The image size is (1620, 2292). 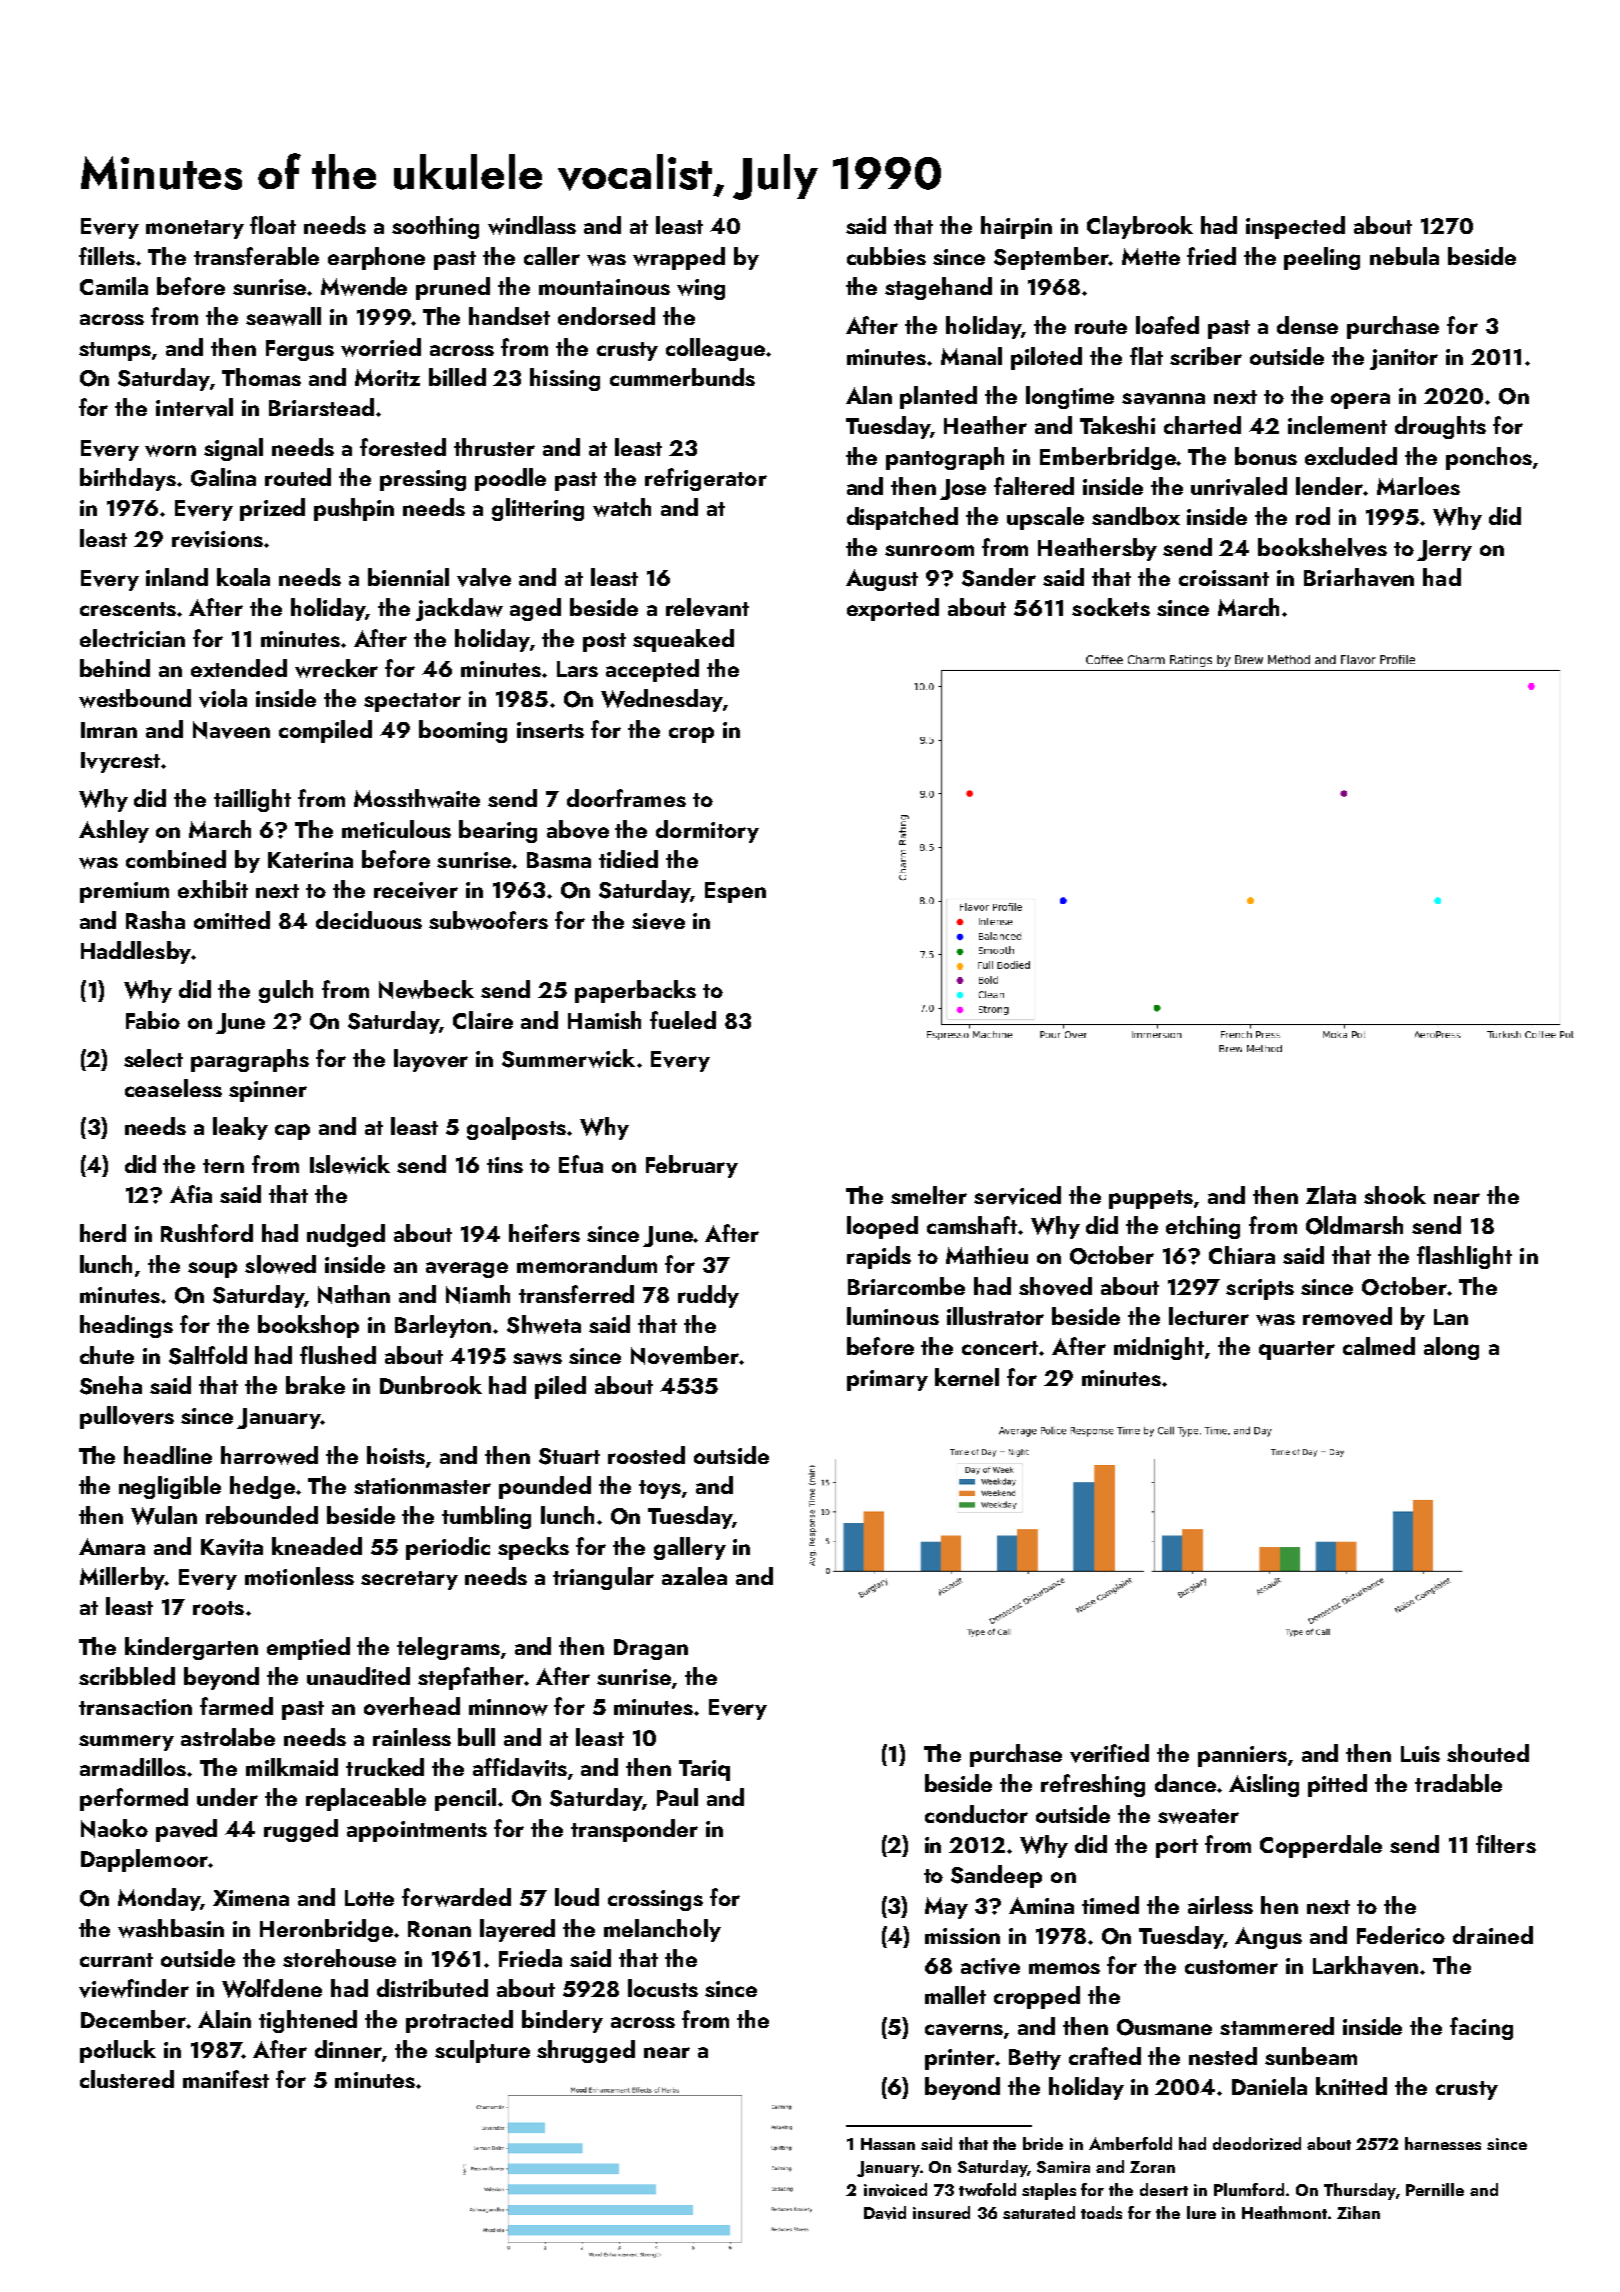 What do you see at coordinates (581, 1164) in the screenshot?
I see `Efua` at bounding box center [581, 1164].
